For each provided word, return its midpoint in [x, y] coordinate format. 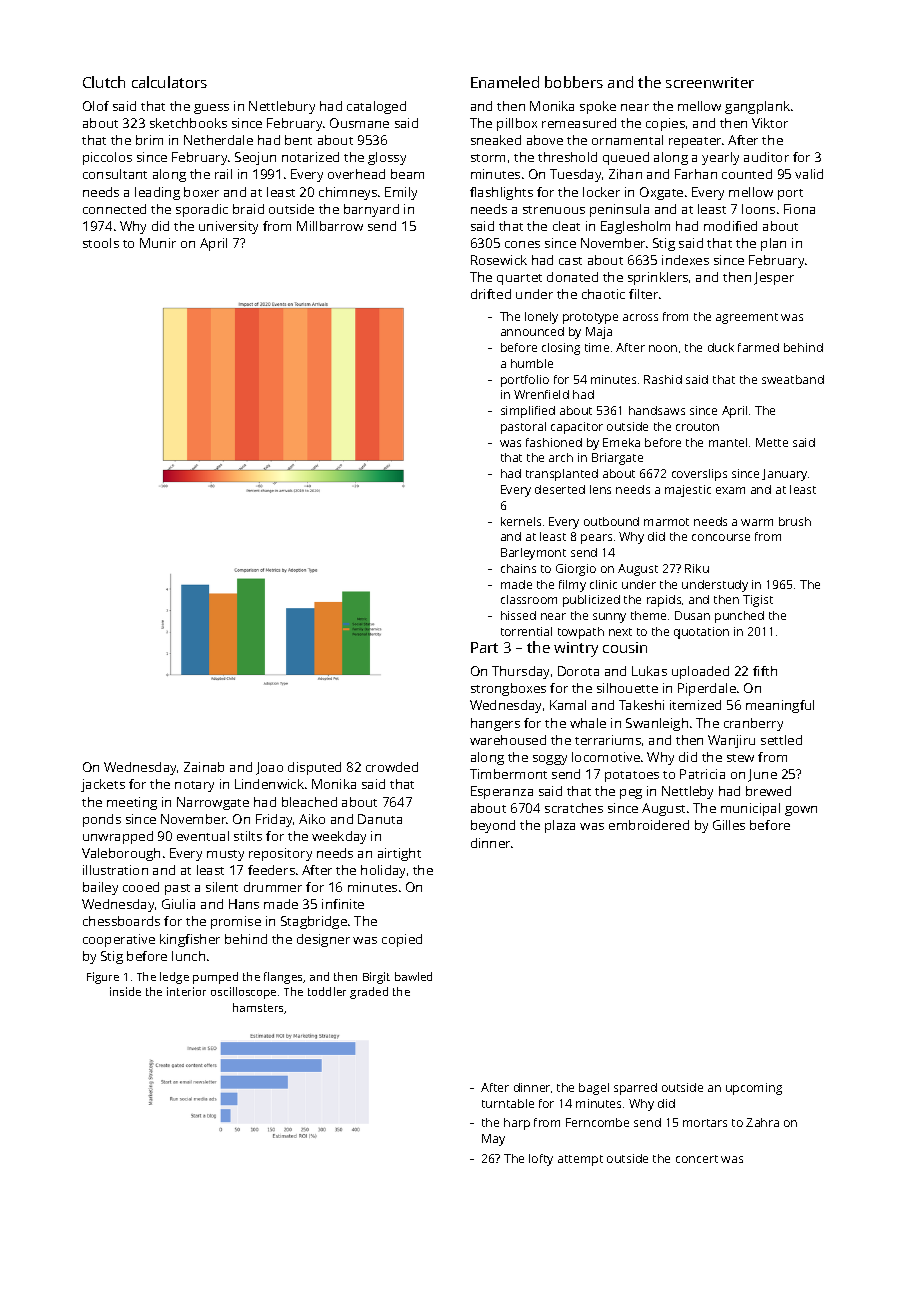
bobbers [574, 82]
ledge [174, 978]
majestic [688, 491]
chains [518, 568]
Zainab [204, 767]
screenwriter [710, 82]
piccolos [107, 158]
